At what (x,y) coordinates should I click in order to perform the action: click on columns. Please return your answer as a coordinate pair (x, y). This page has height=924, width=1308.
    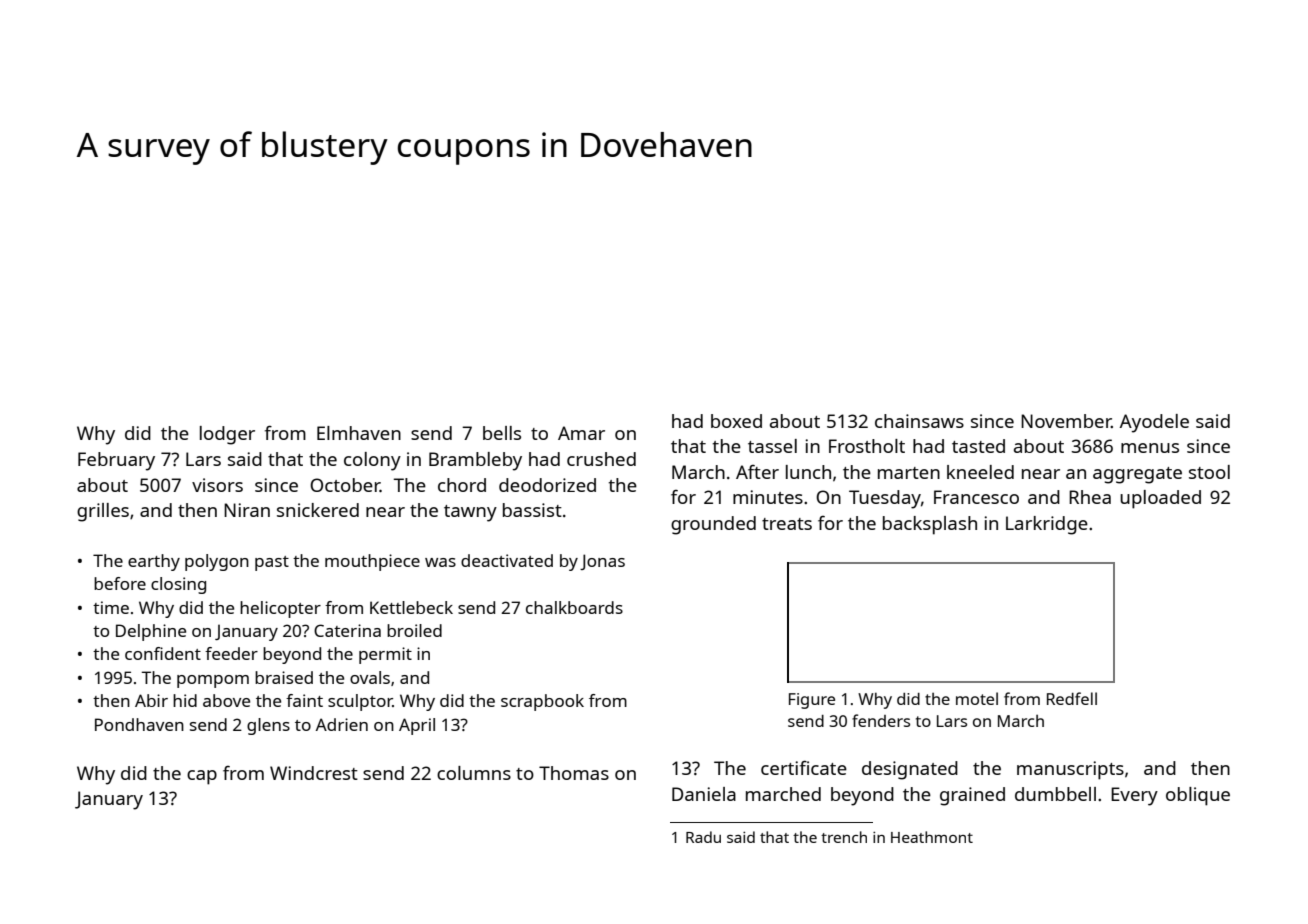
    Looking at the image, I should click on (474, 773).
